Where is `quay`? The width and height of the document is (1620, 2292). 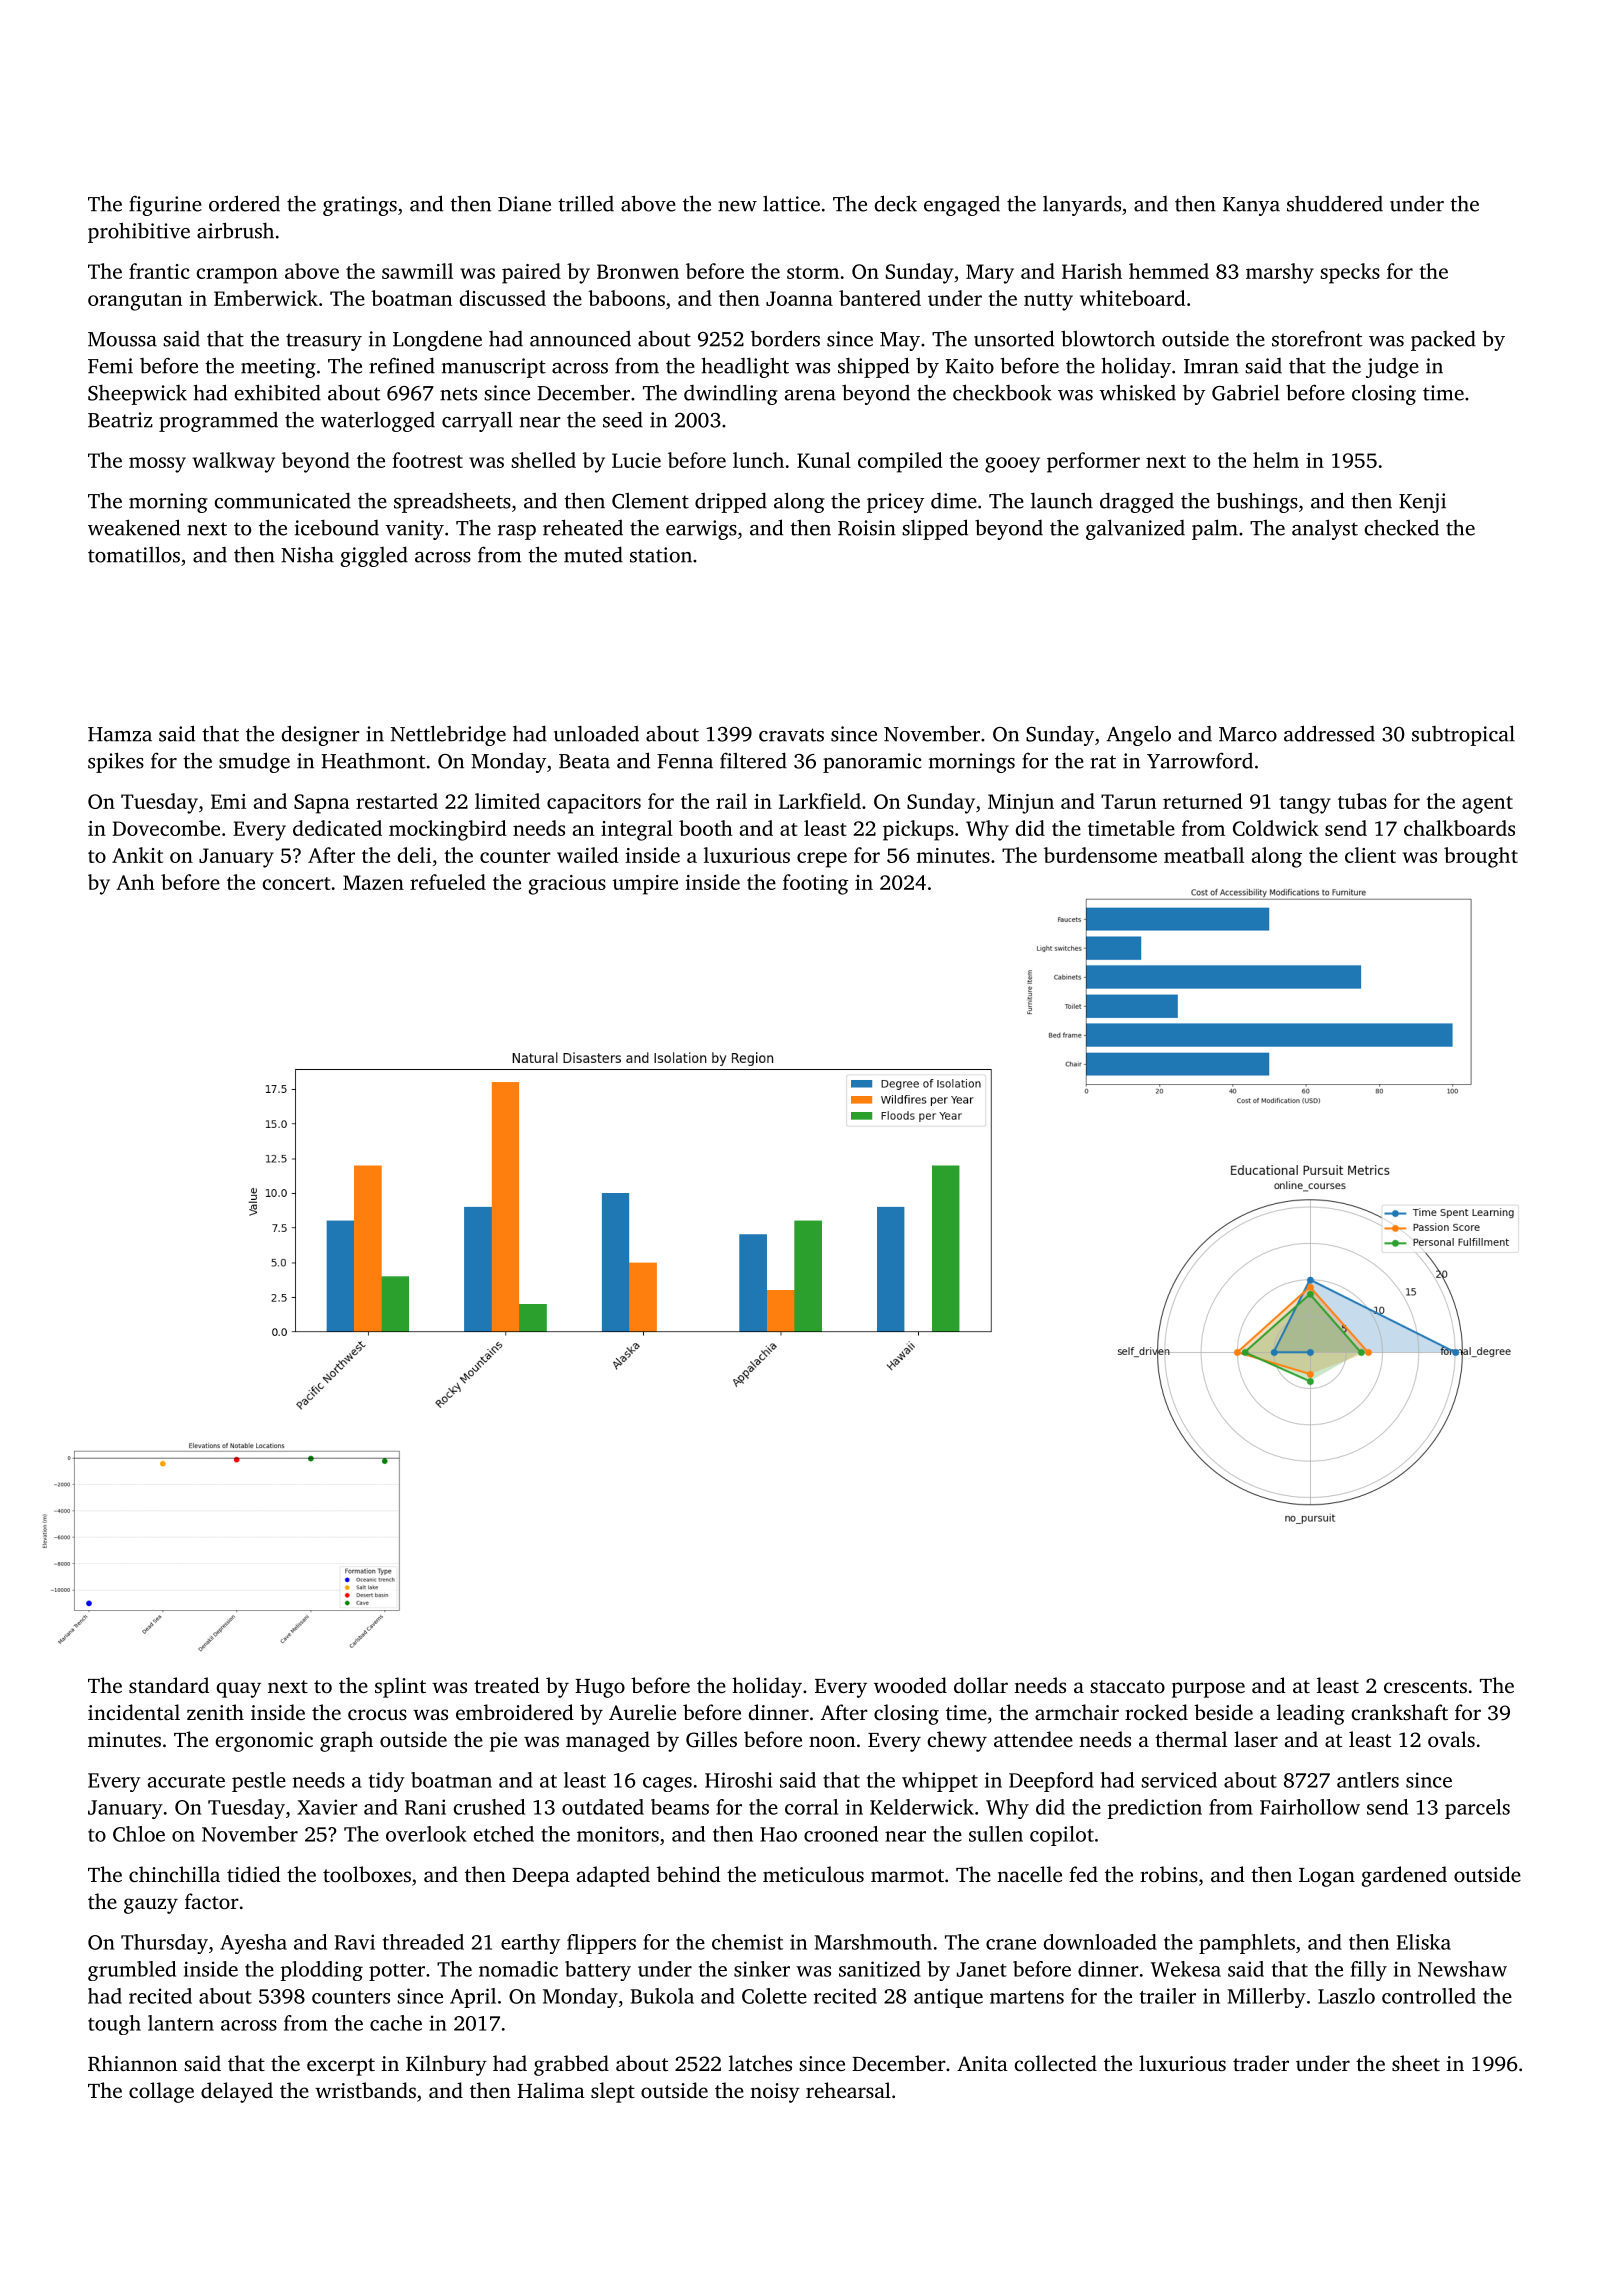
quay is located at coordinates (239, 1690).
